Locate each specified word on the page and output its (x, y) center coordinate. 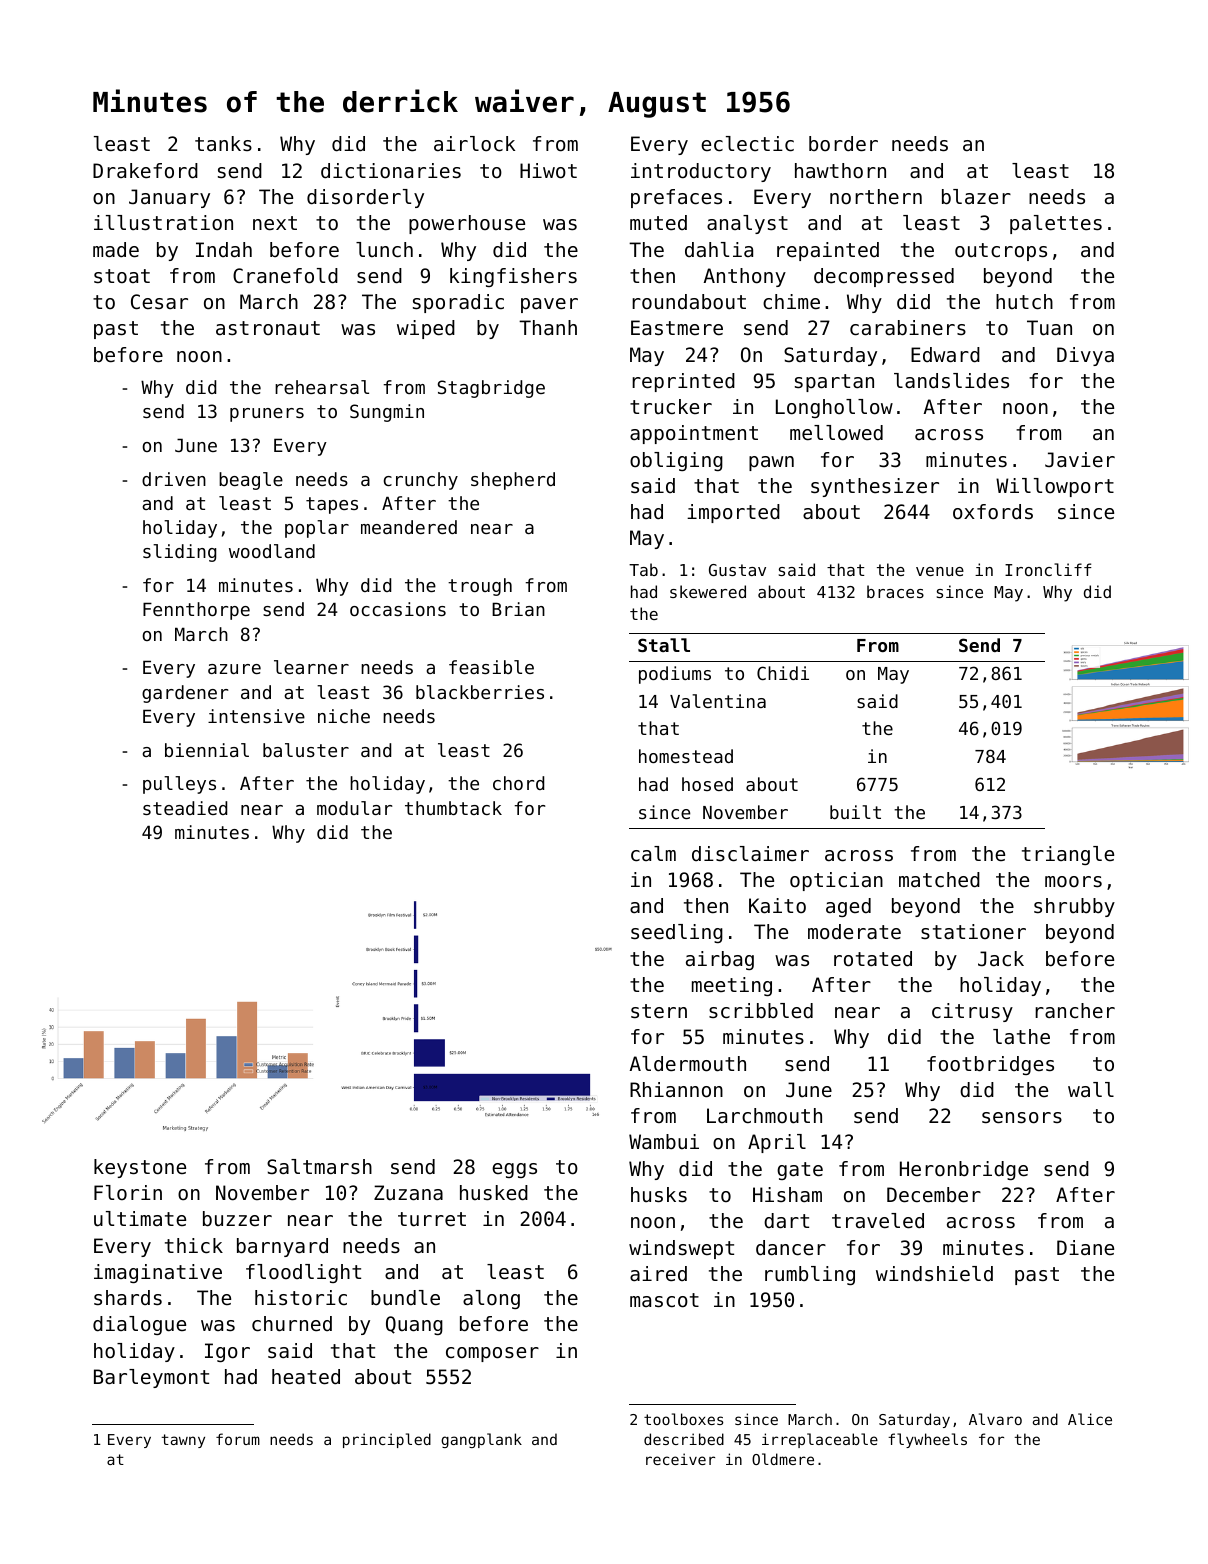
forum (238, 1439)
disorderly (365, 198)
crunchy (421, 481)
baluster (306, 750)
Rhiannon (676, 1090)
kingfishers (513, 277)
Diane (1085, 1247)
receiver (680, 1459)
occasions (398, 609)
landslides (951, 381)
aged (848, 907)
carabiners (908, 328)
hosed (707, 784)
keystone (140, 1168)
